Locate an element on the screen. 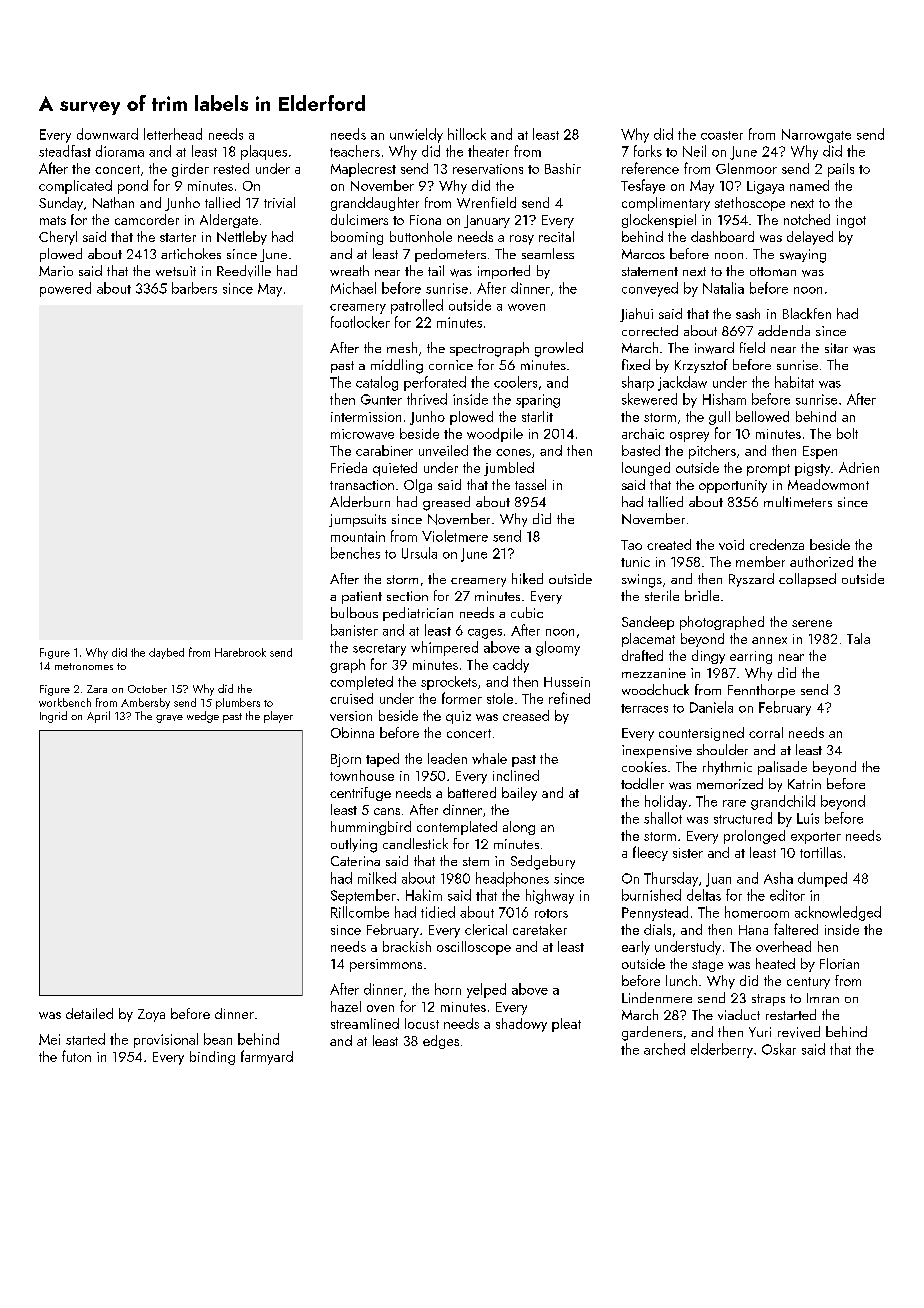  powered is located at coordinates (65, 289).
